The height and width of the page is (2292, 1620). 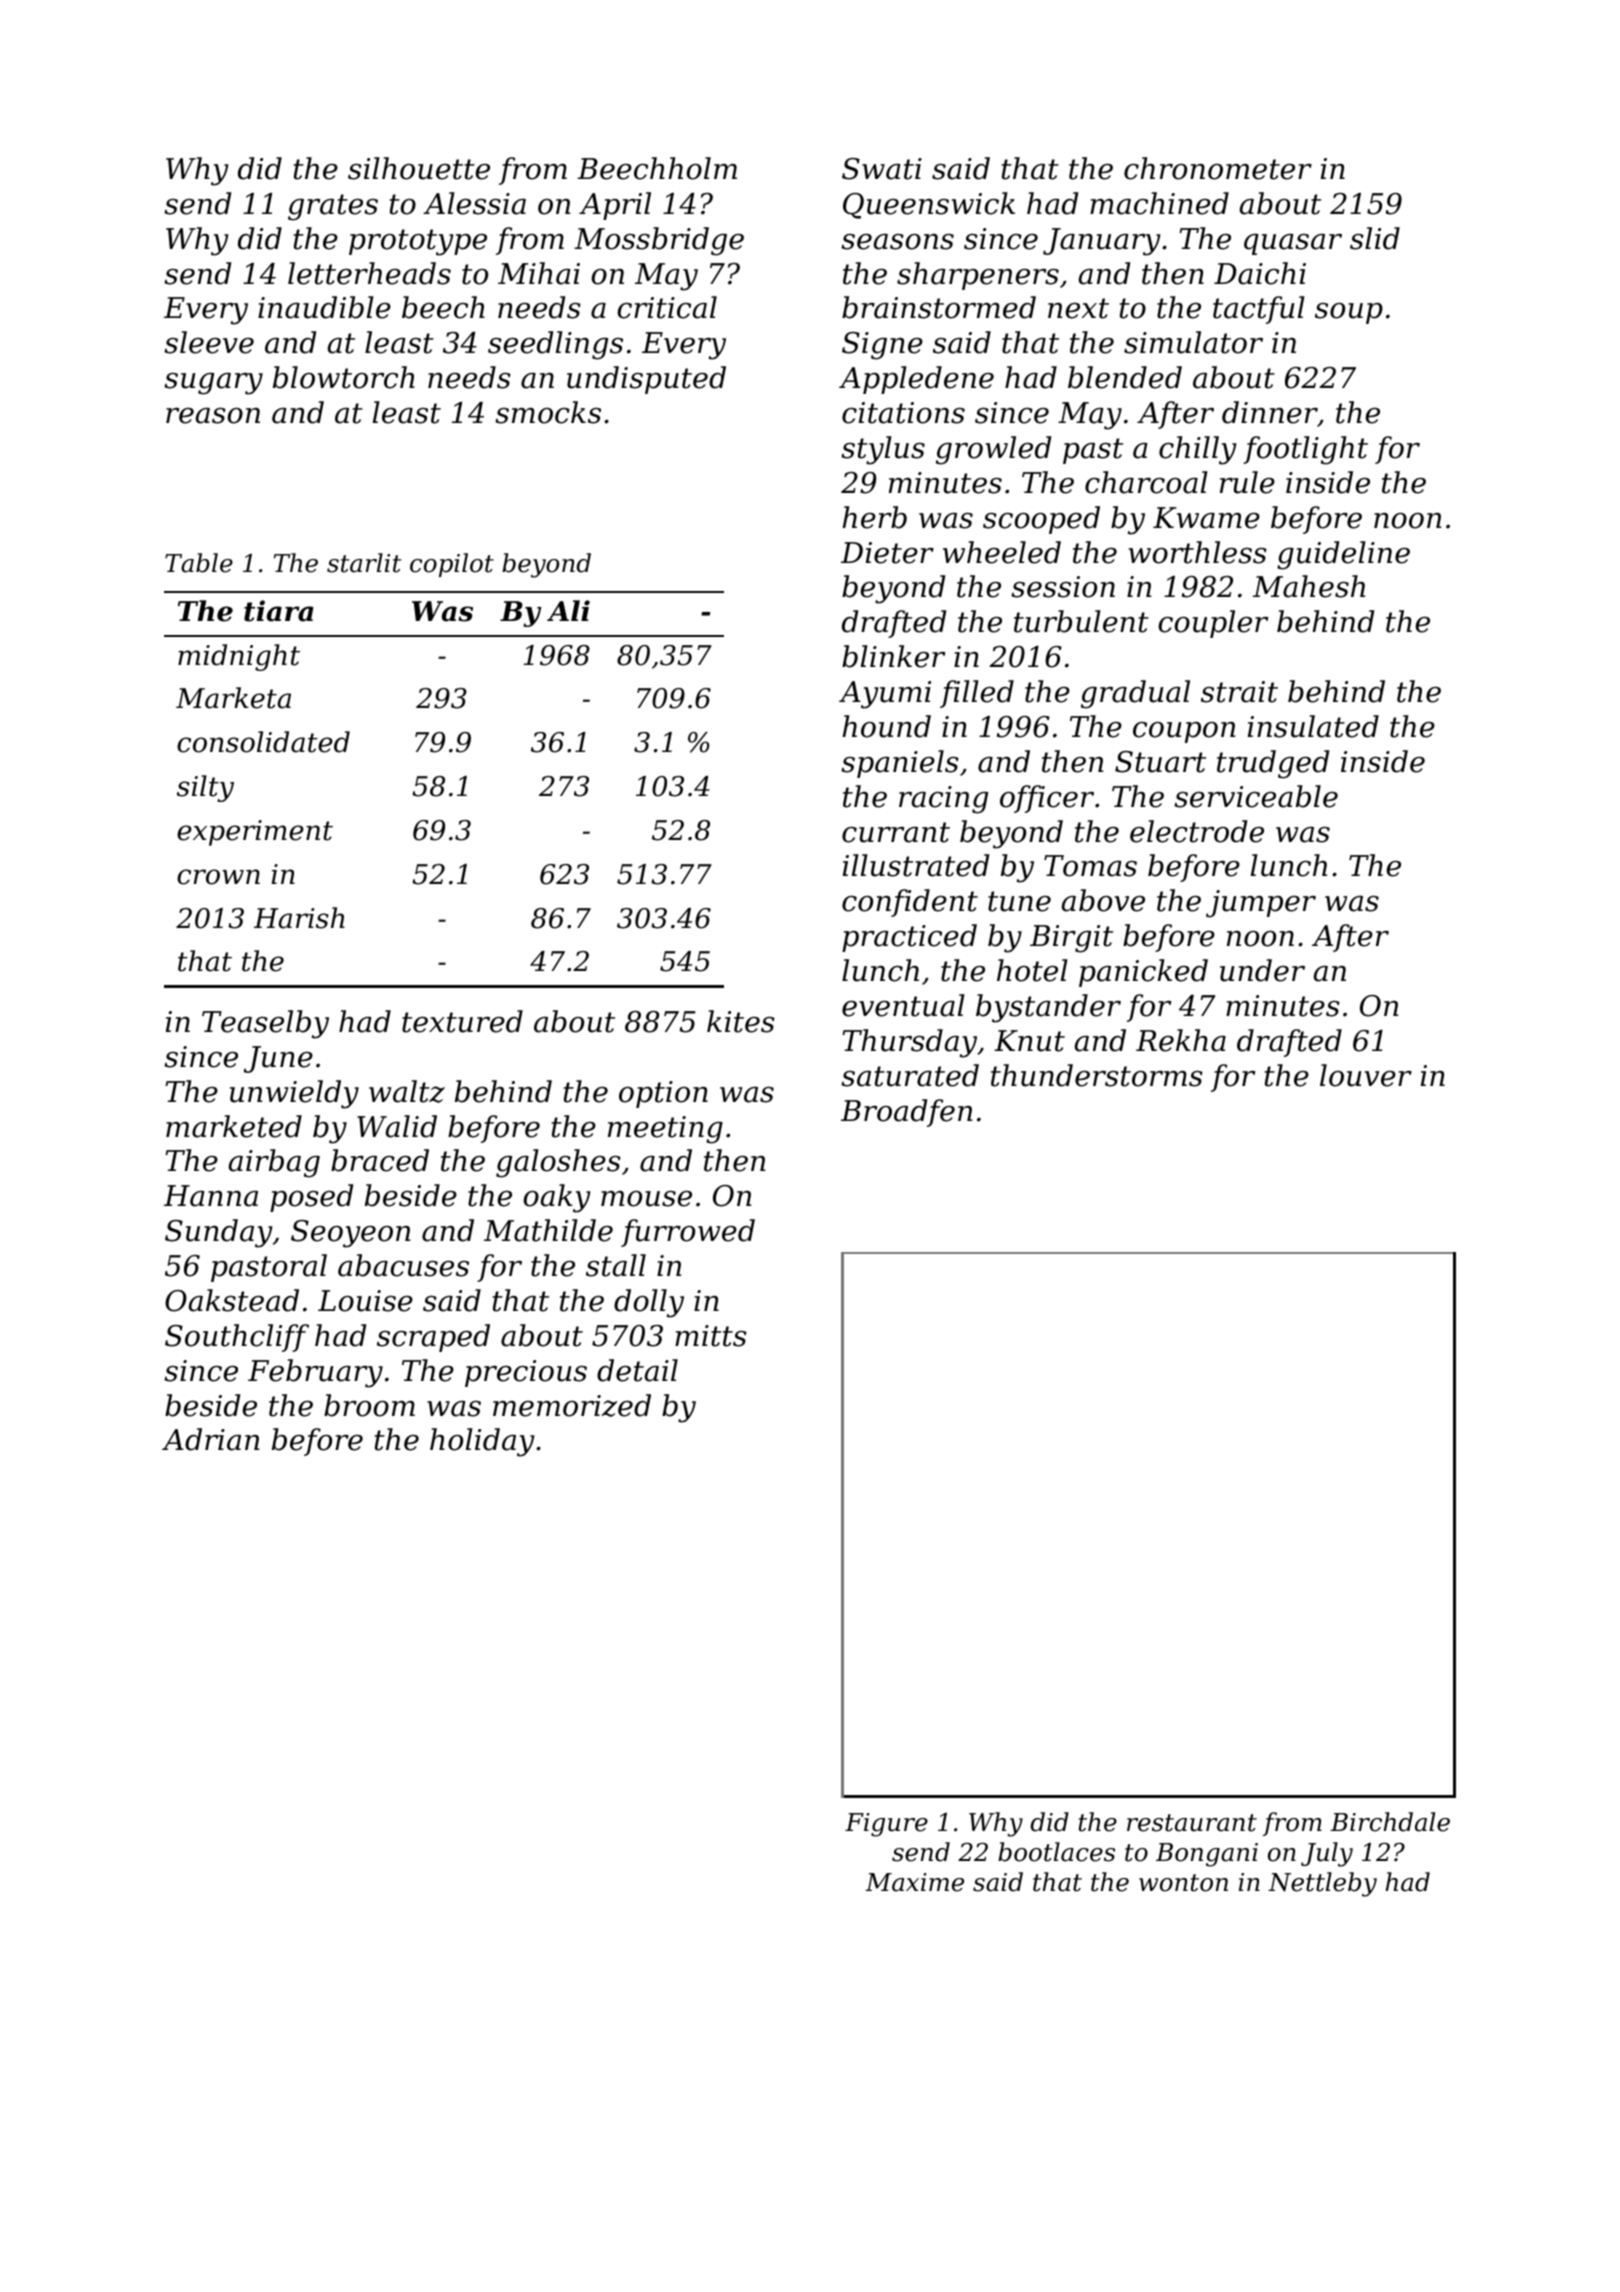 What do you see at coordinates (210, 1439) in the page?
I see `Adrian` at bounding box center [210, 1439].
